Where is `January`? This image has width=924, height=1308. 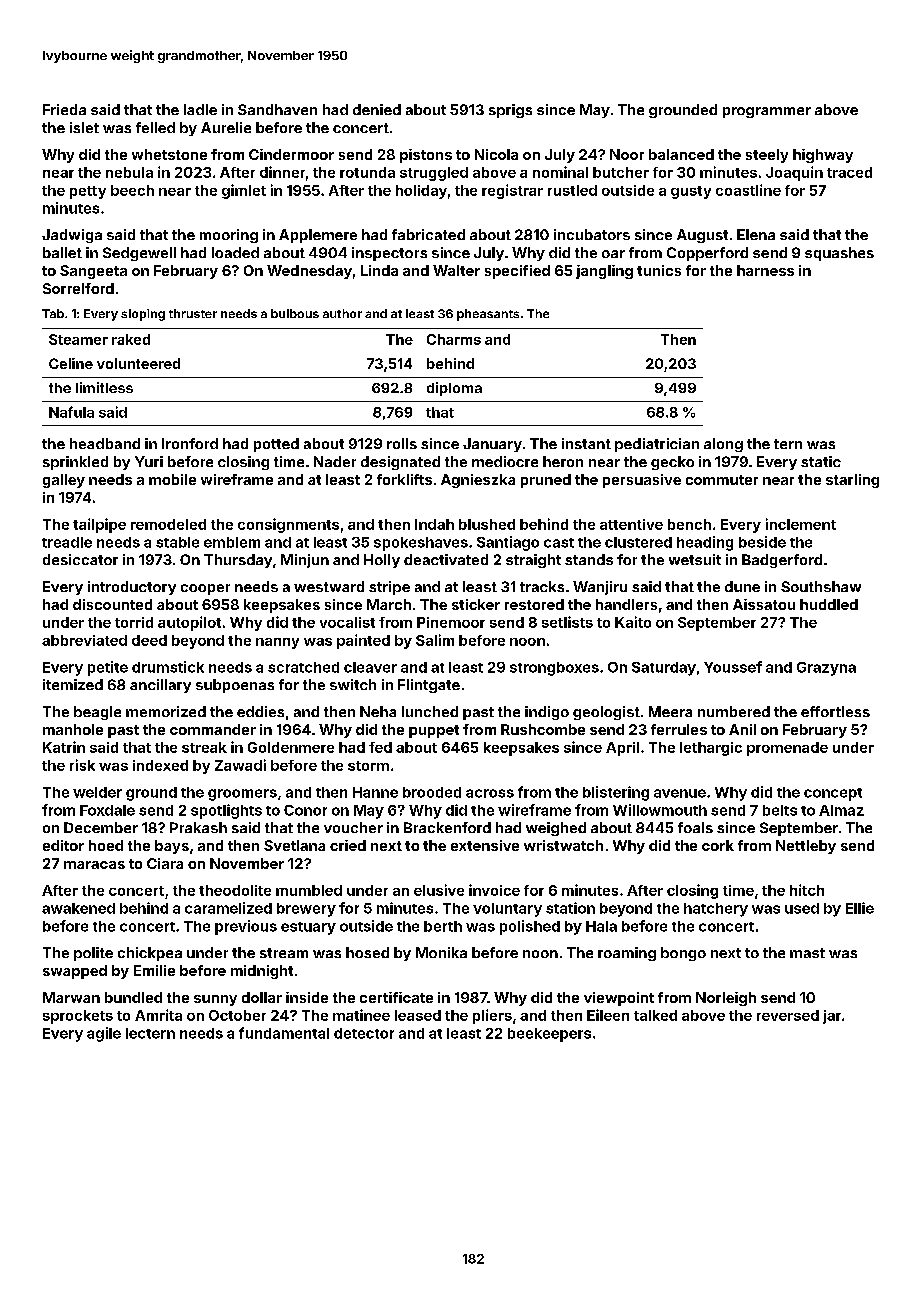
January is located at coordinates (492, 445).
